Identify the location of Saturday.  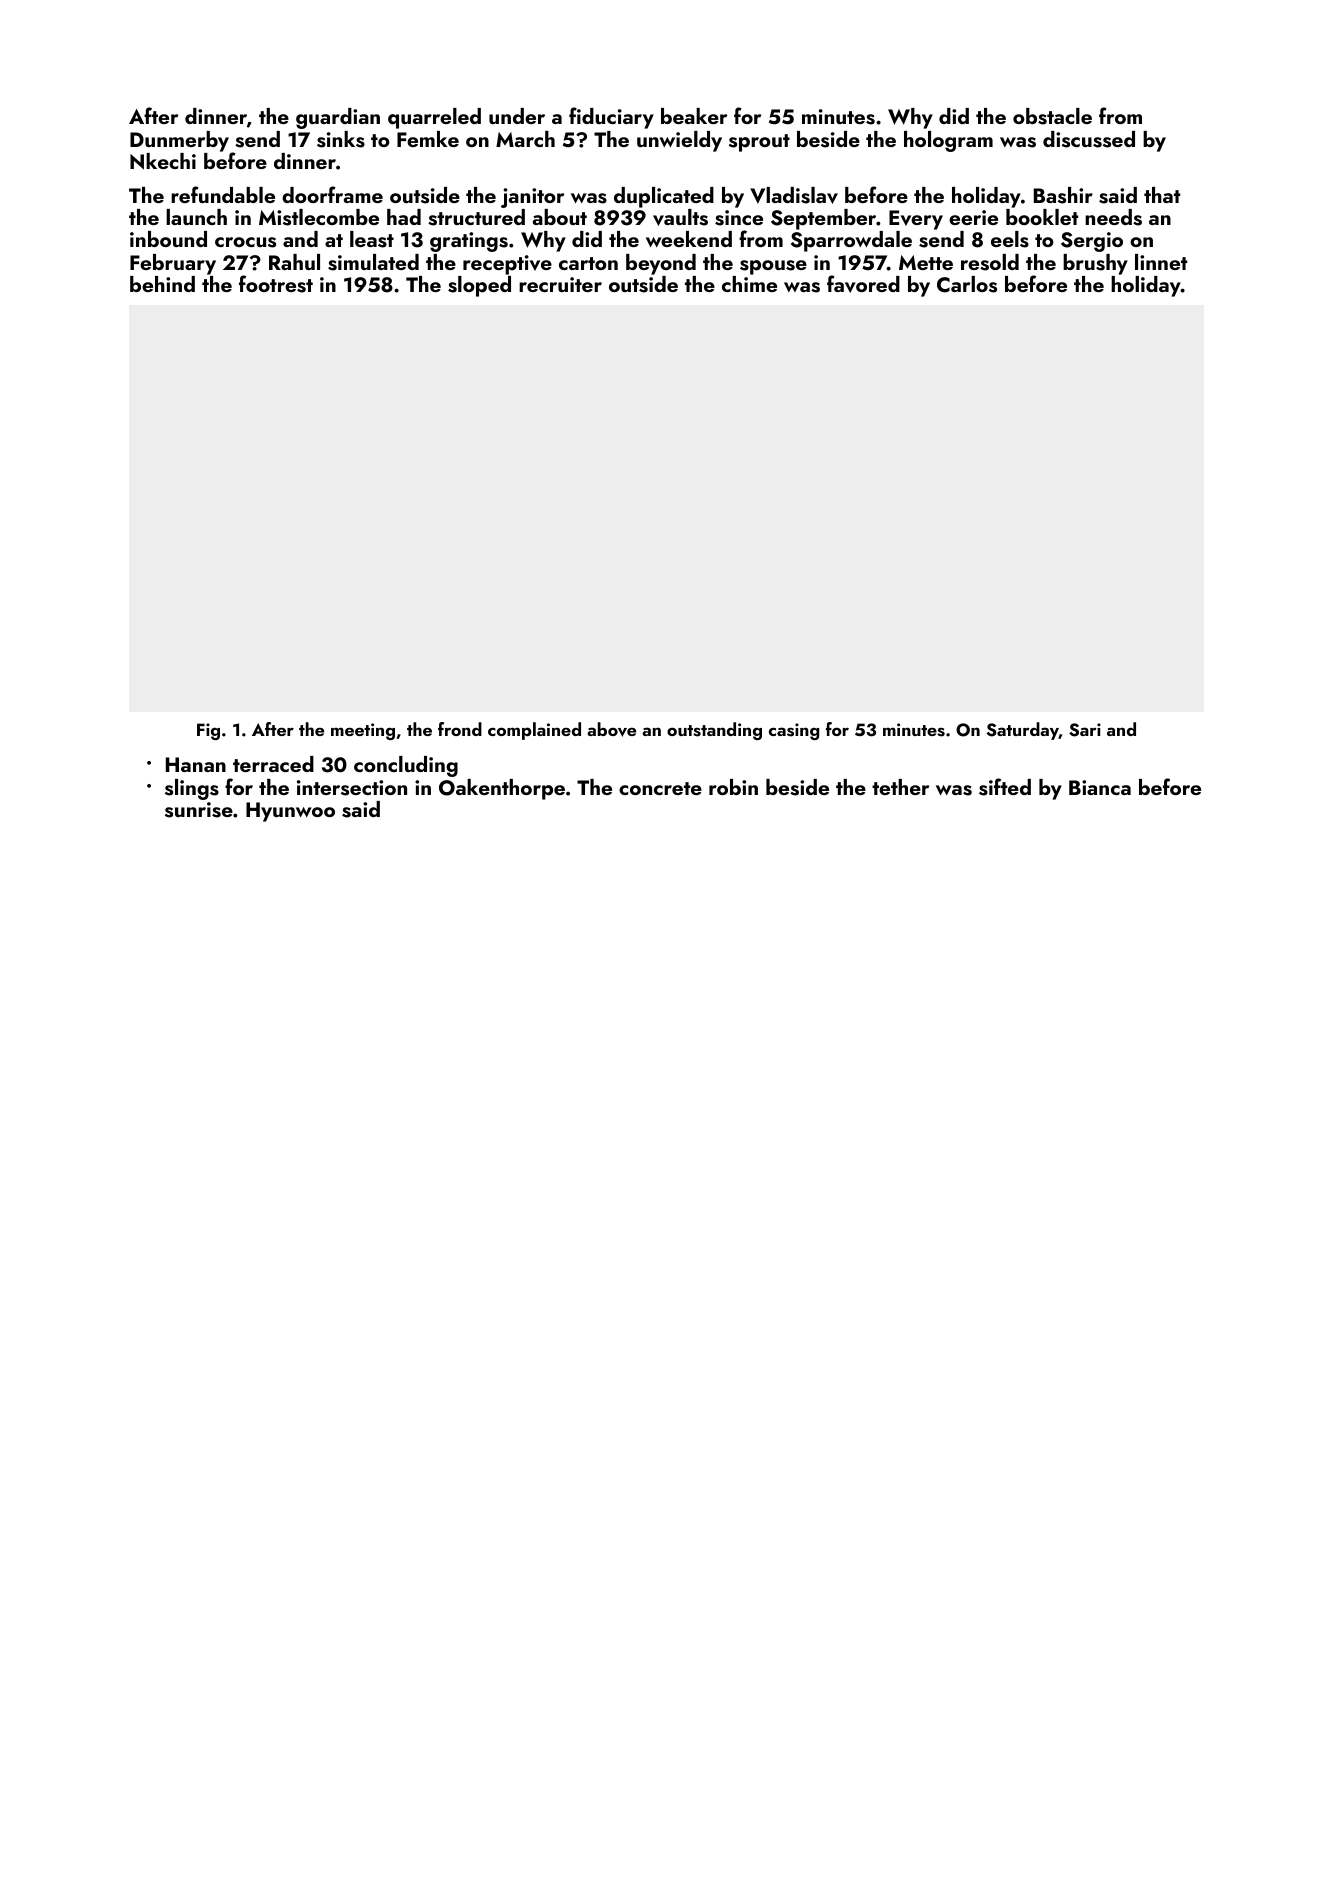
(1023, 731).
